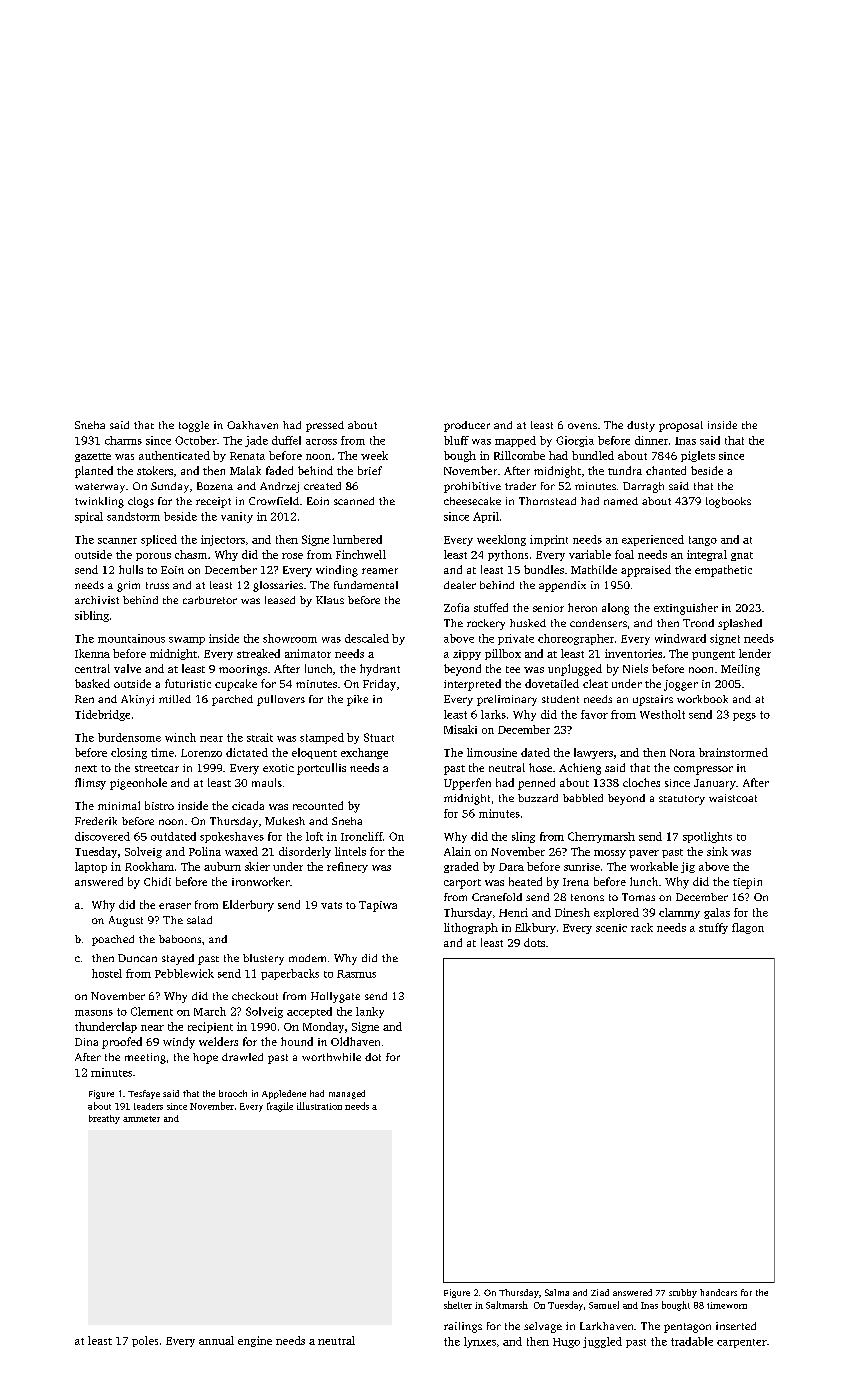  I want to click on pressed, so click(325, 426).
